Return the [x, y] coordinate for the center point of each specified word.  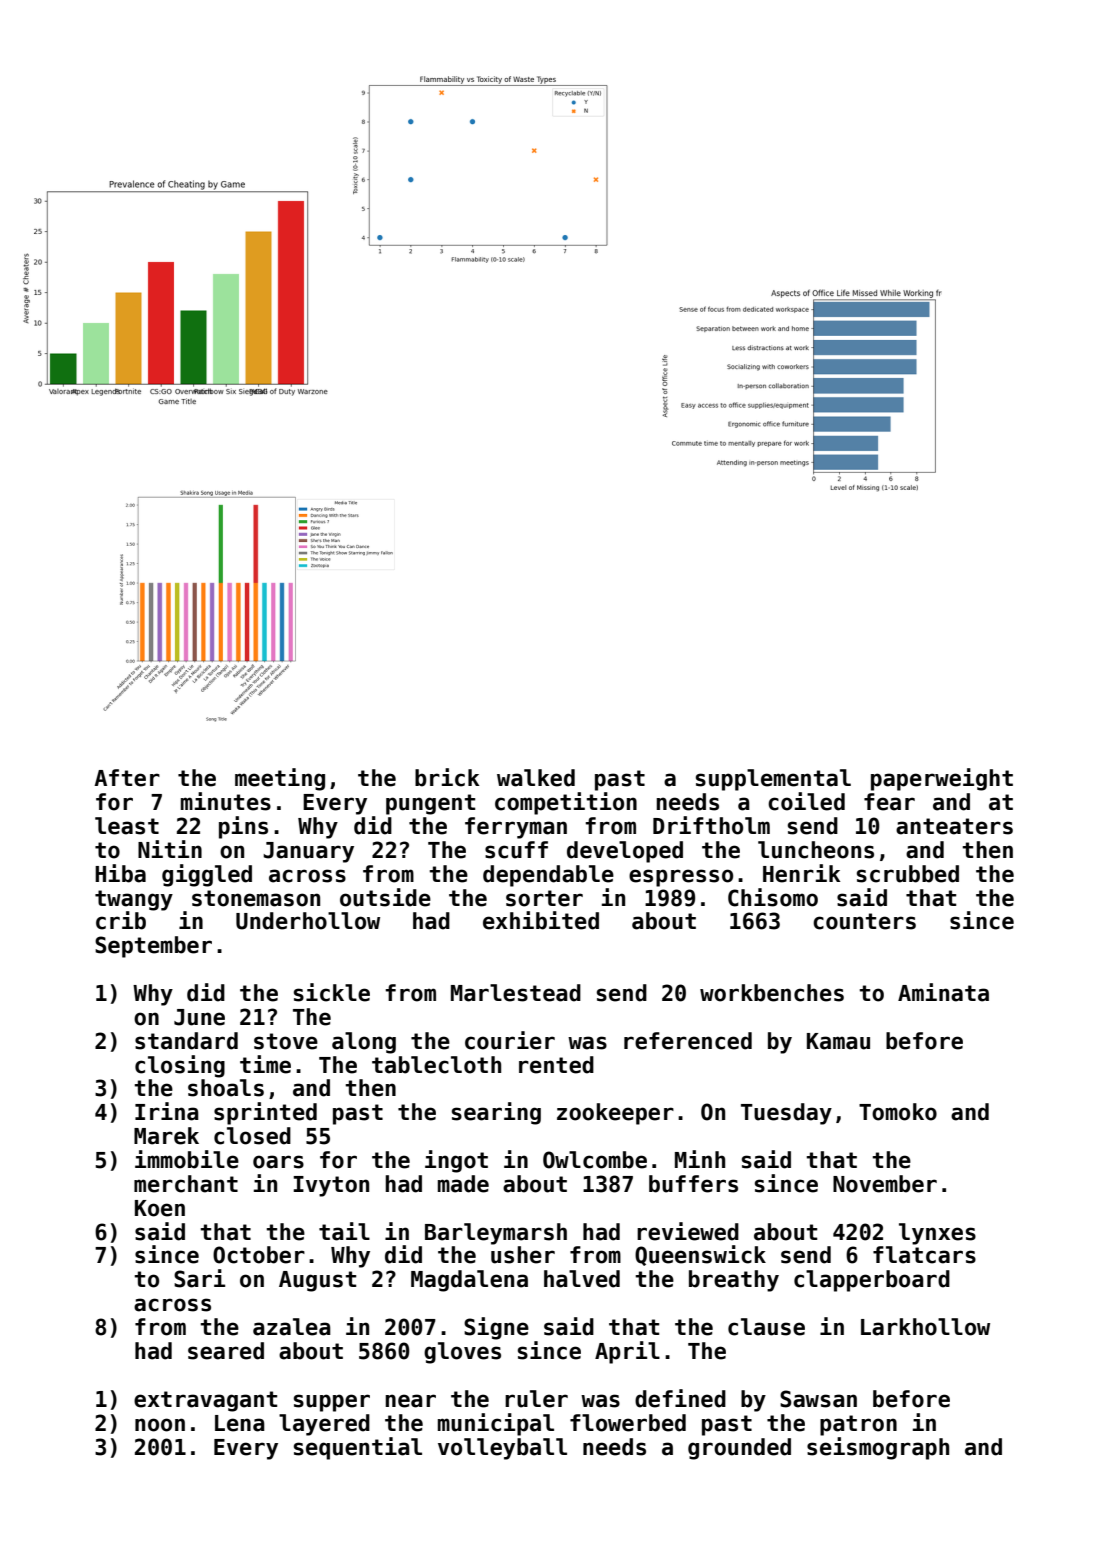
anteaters [954, 826]
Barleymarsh [496, 1234]
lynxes [937, 1234]
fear [889, 802]
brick [447, 777]
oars [278, 1162]
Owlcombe [595, 1160]
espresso [681, 878]
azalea [292, 1327]
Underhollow [308, 921]
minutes [226, 801]
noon [160, 1425]
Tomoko [898, 1112]
